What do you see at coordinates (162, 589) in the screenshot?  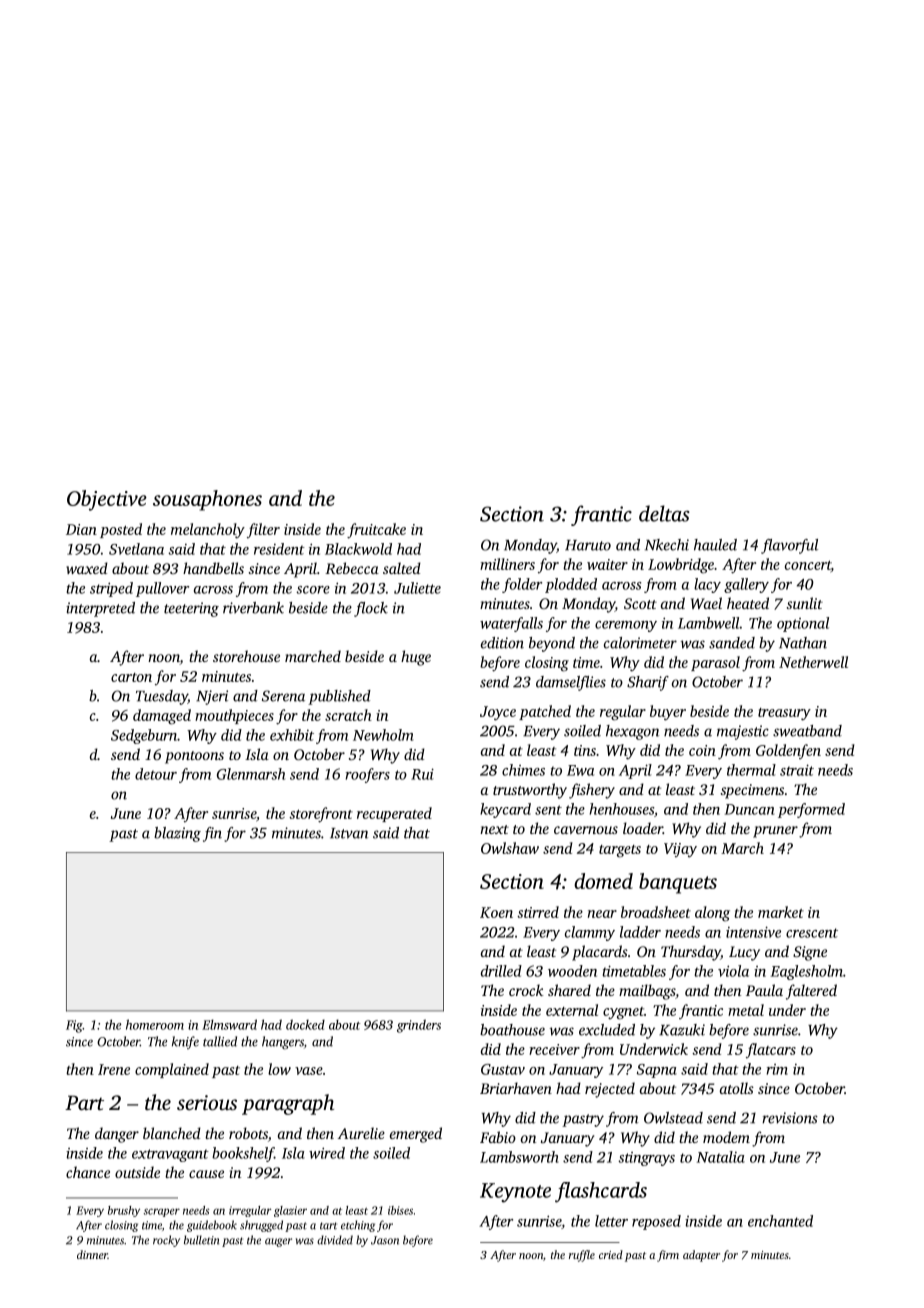 I see `pullover` at bounding box center [162, 589].
